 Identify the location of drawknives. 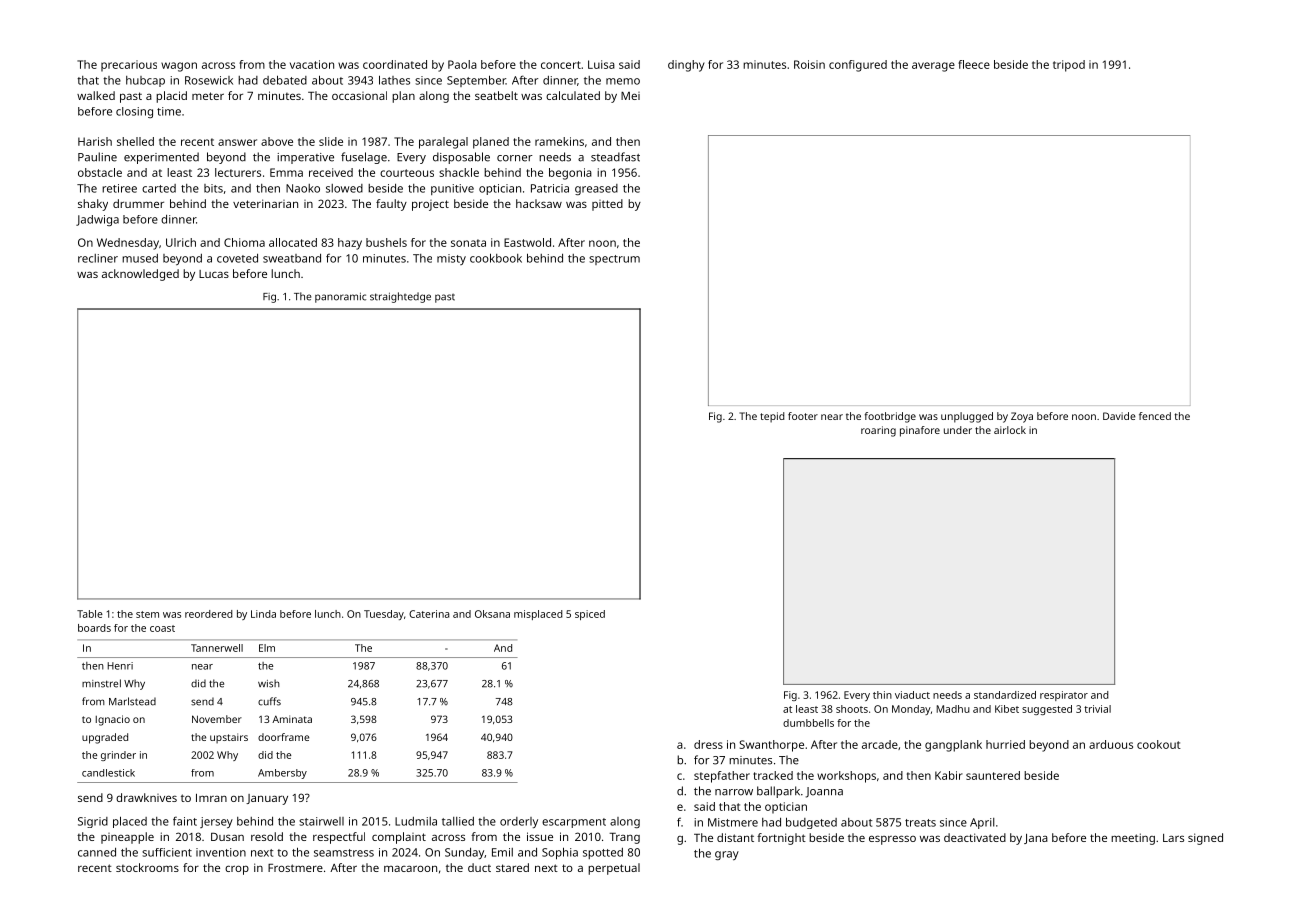
(146, 797).
